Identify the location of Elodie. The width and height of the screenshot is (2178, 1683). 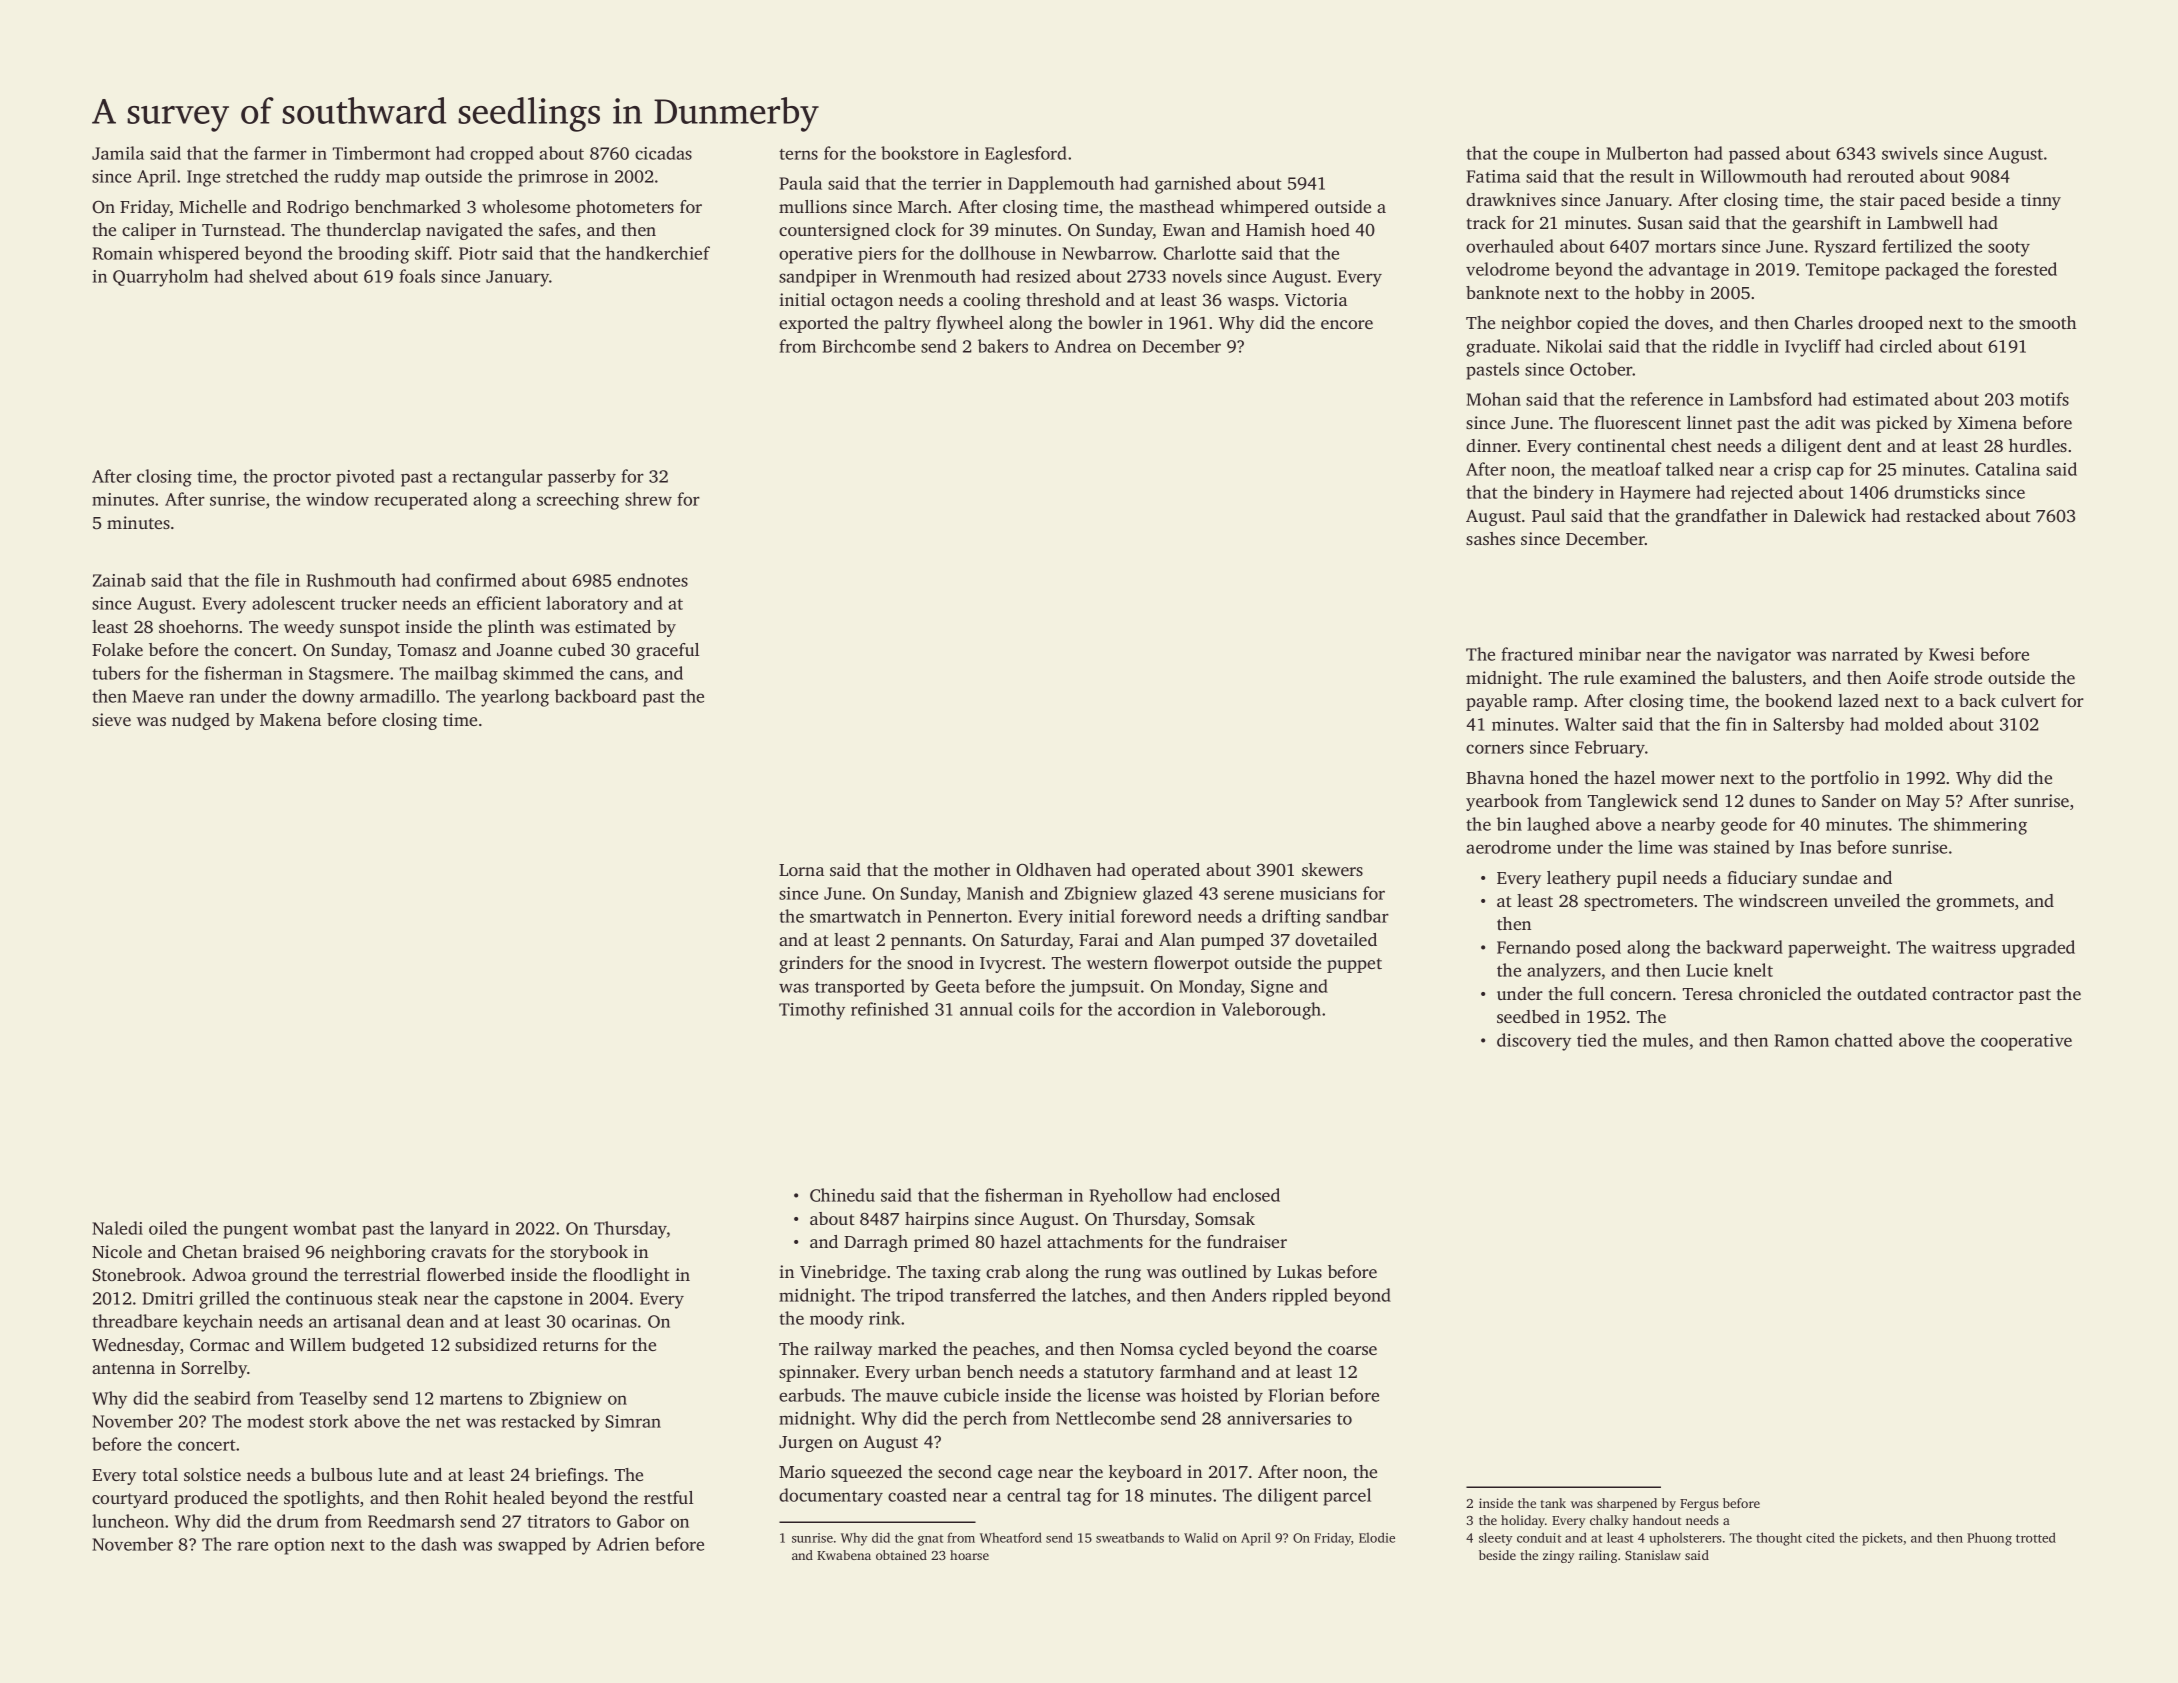
(1377, 1537).
